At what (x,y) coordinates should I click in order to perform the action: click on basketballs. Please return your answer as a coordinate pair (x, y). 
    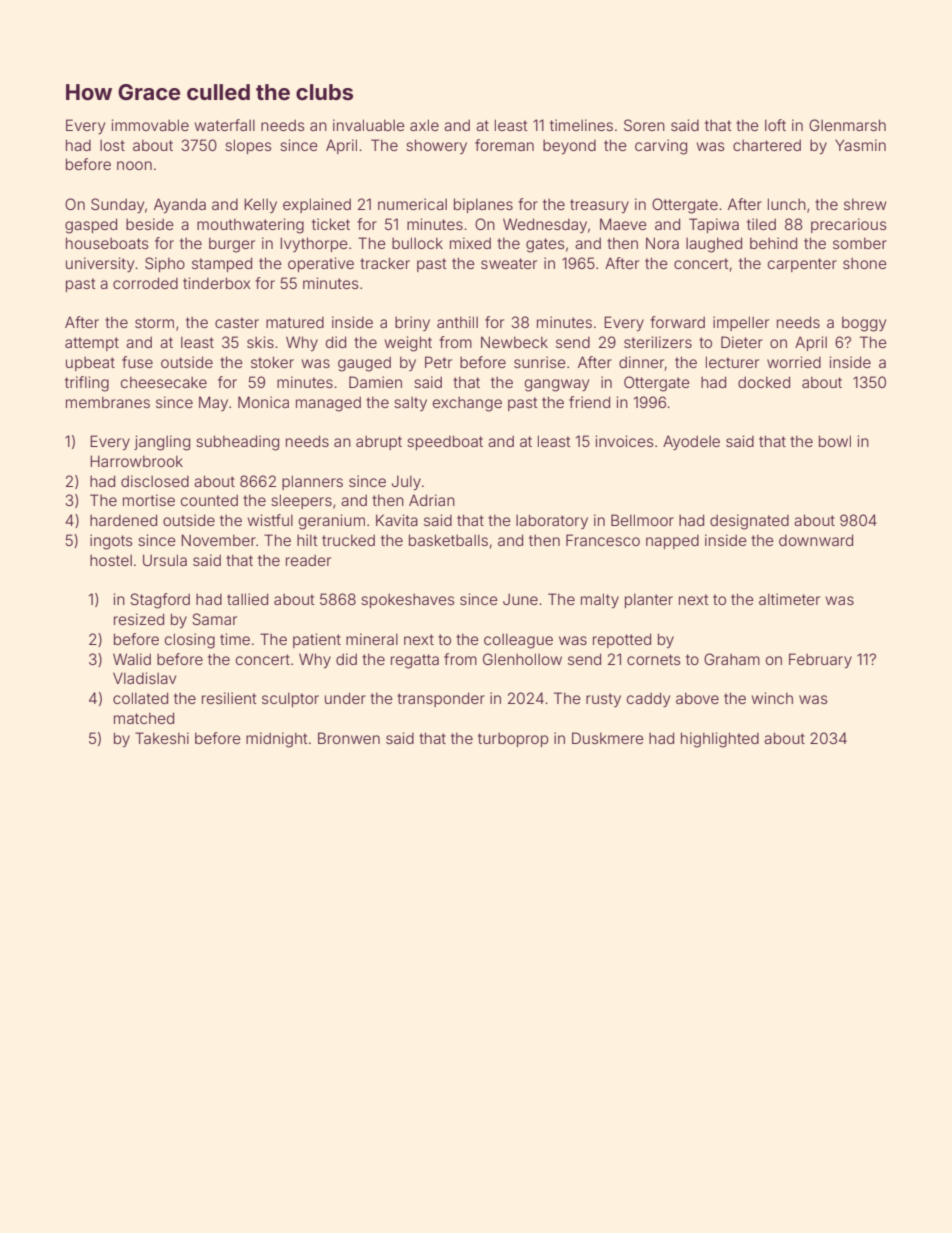
    Looking at the image, I should click on (448, 540).
